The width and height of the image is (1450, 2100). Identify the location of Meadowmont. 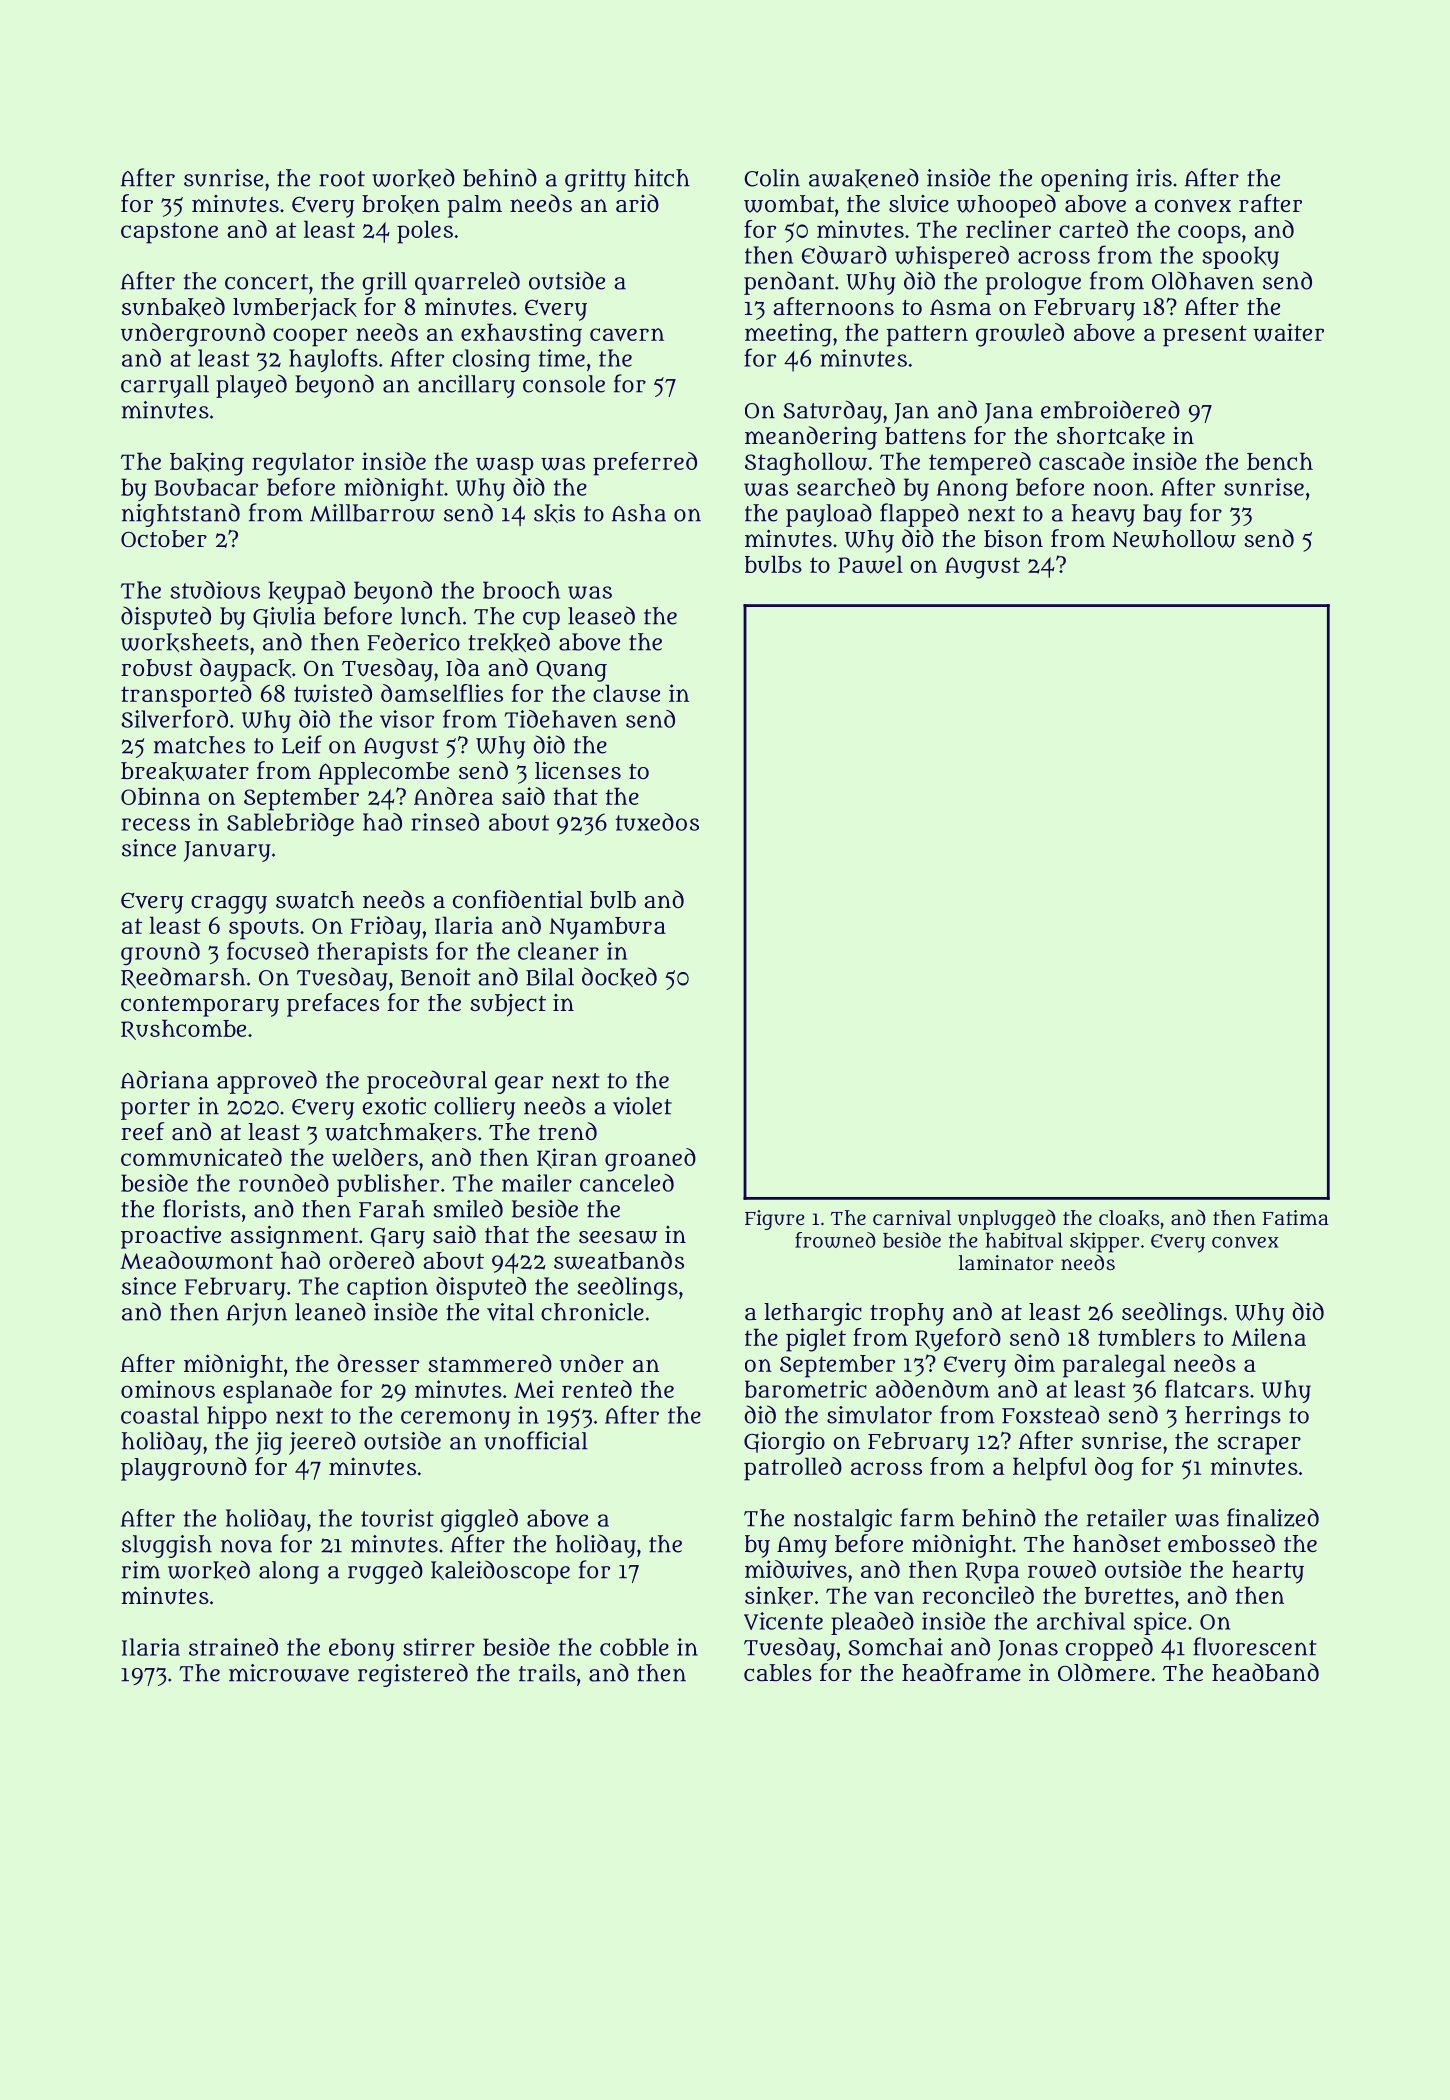
(196, 1260).
